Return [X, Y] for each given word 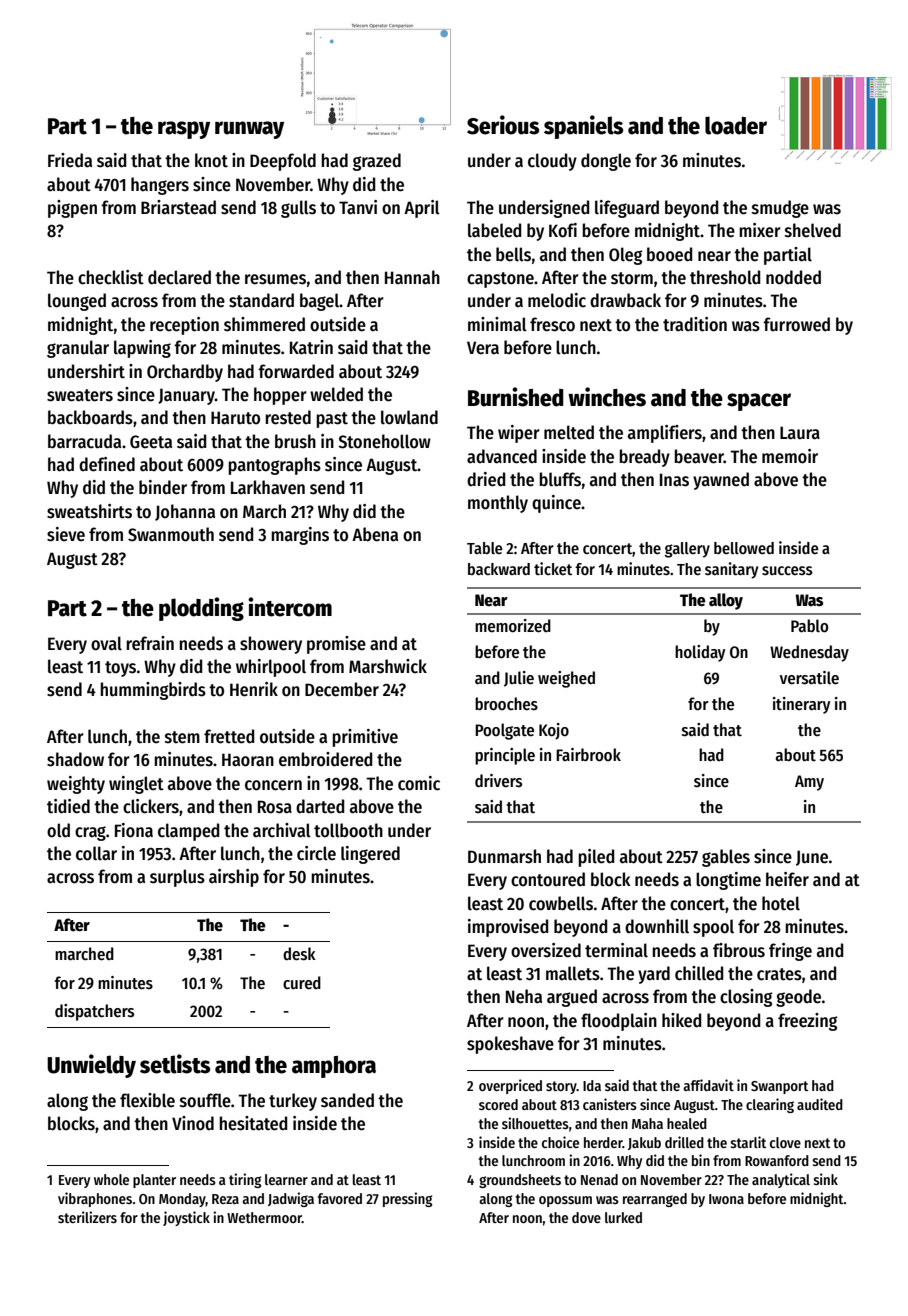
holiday [700, 653]
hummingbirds [153, 691]
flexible [147, 1100]
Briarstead [178, 207]
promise [336, 645]
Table [485, 548]
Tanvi [358, 207]
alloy [726, 601]
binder [163, 487]
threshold [725, 277]
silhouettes [535, 1123]
